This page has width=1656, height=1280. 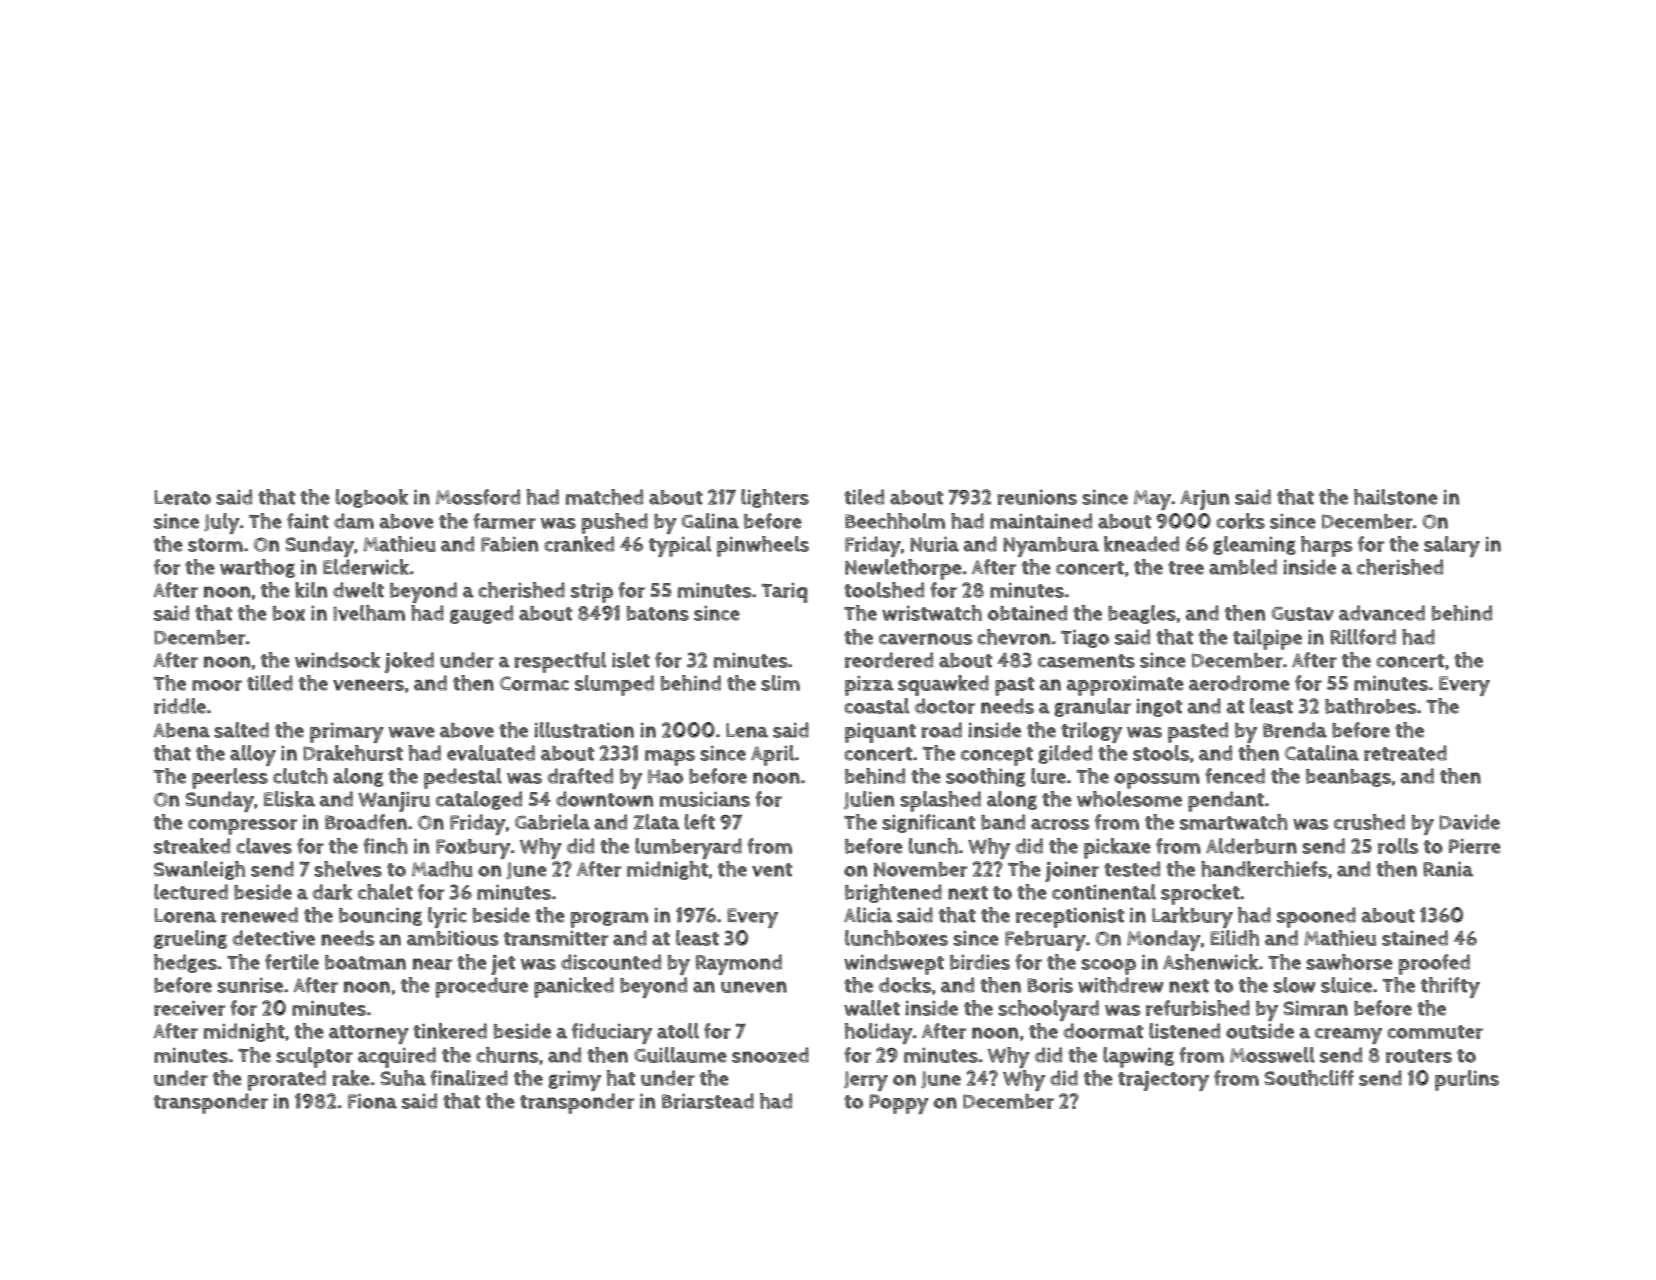 What do you see at coordinates (1452, 546) in the page?
I see `salary` at bounding box center [1452, 546].
